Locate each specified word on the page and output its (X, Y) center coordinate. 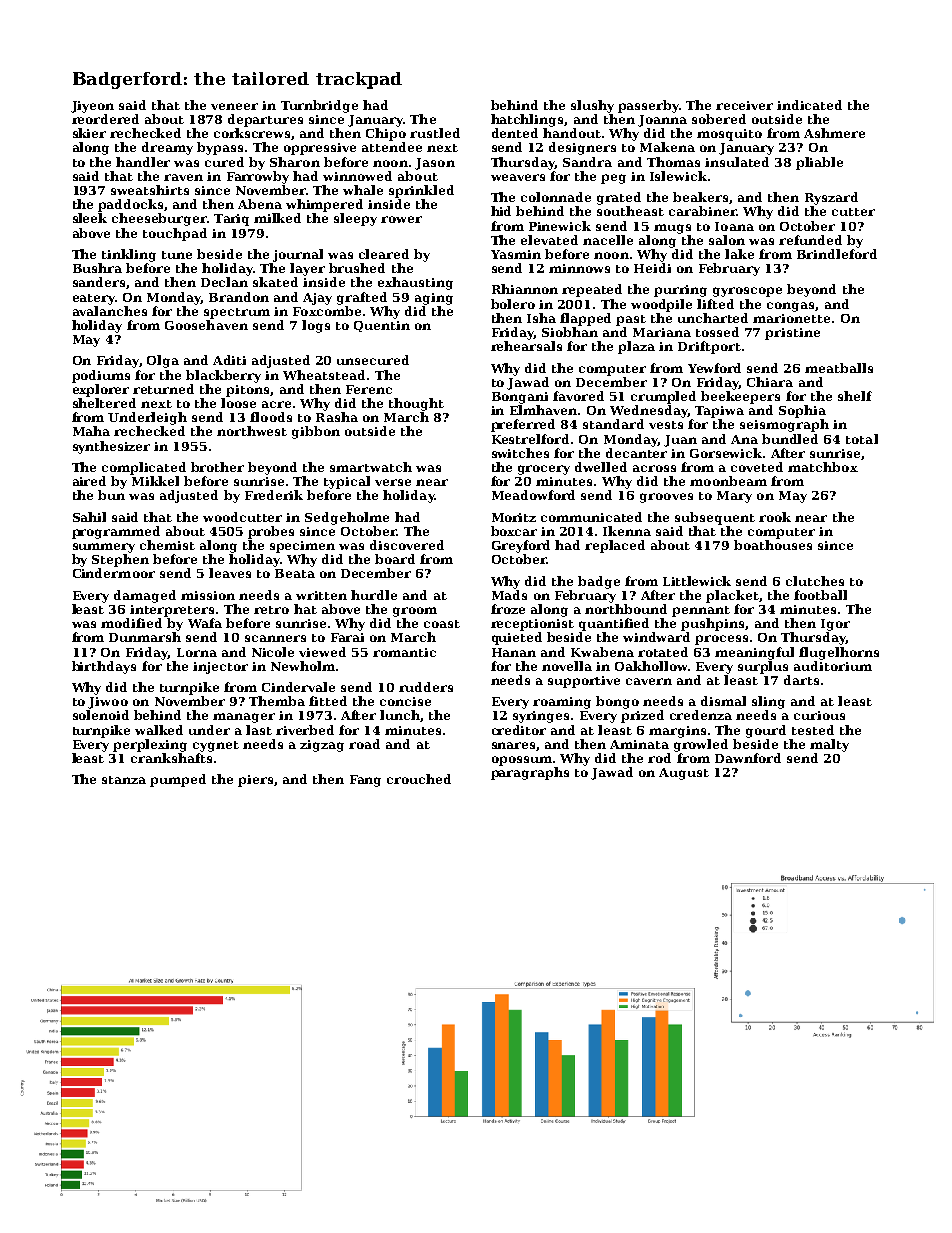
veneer (234, 106)
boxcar (514, 531)
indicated (809, 105)
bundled (790, 439)
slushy (592, 106)
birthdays (104, 667)
